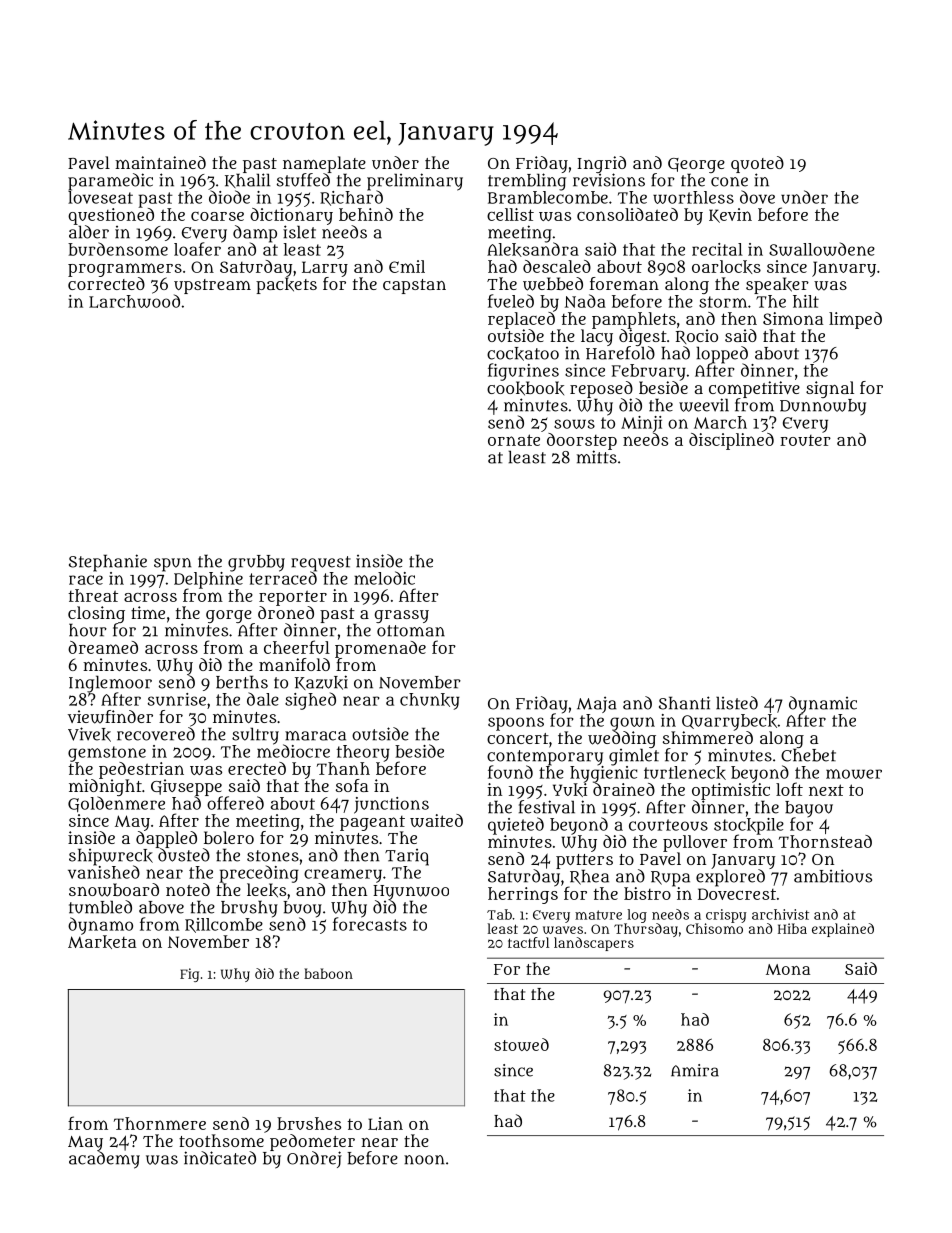 The height and width of the document is (1233, 952). Describe the element at coordinates (177, 699) in the document. I see `sunrise` at that location.
